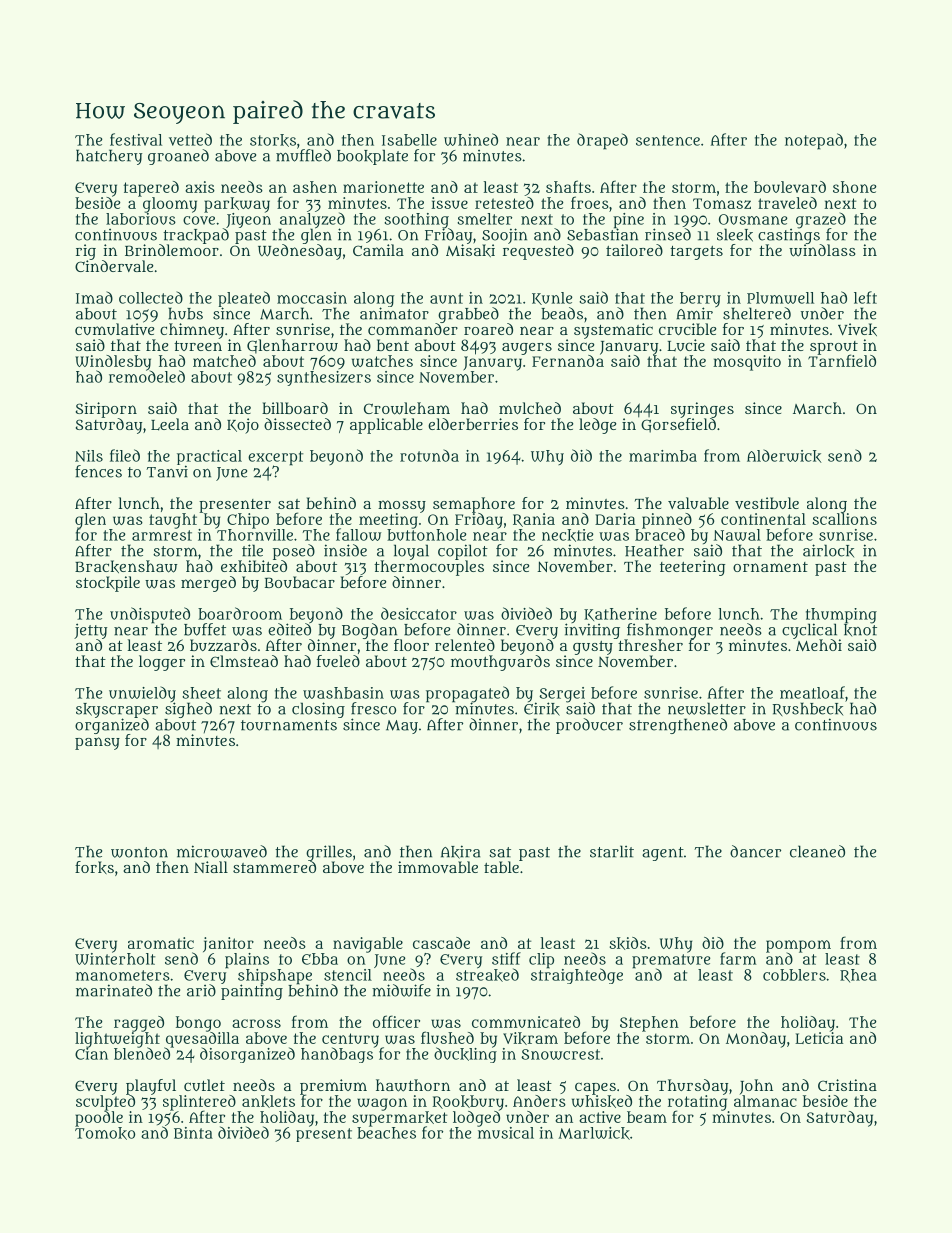 Image resolution: width=952 pixels, height=1233 pixels. What do you see at coordinates (663, 854) in the image?
I see `agent` at bounding box center [663, 854].
